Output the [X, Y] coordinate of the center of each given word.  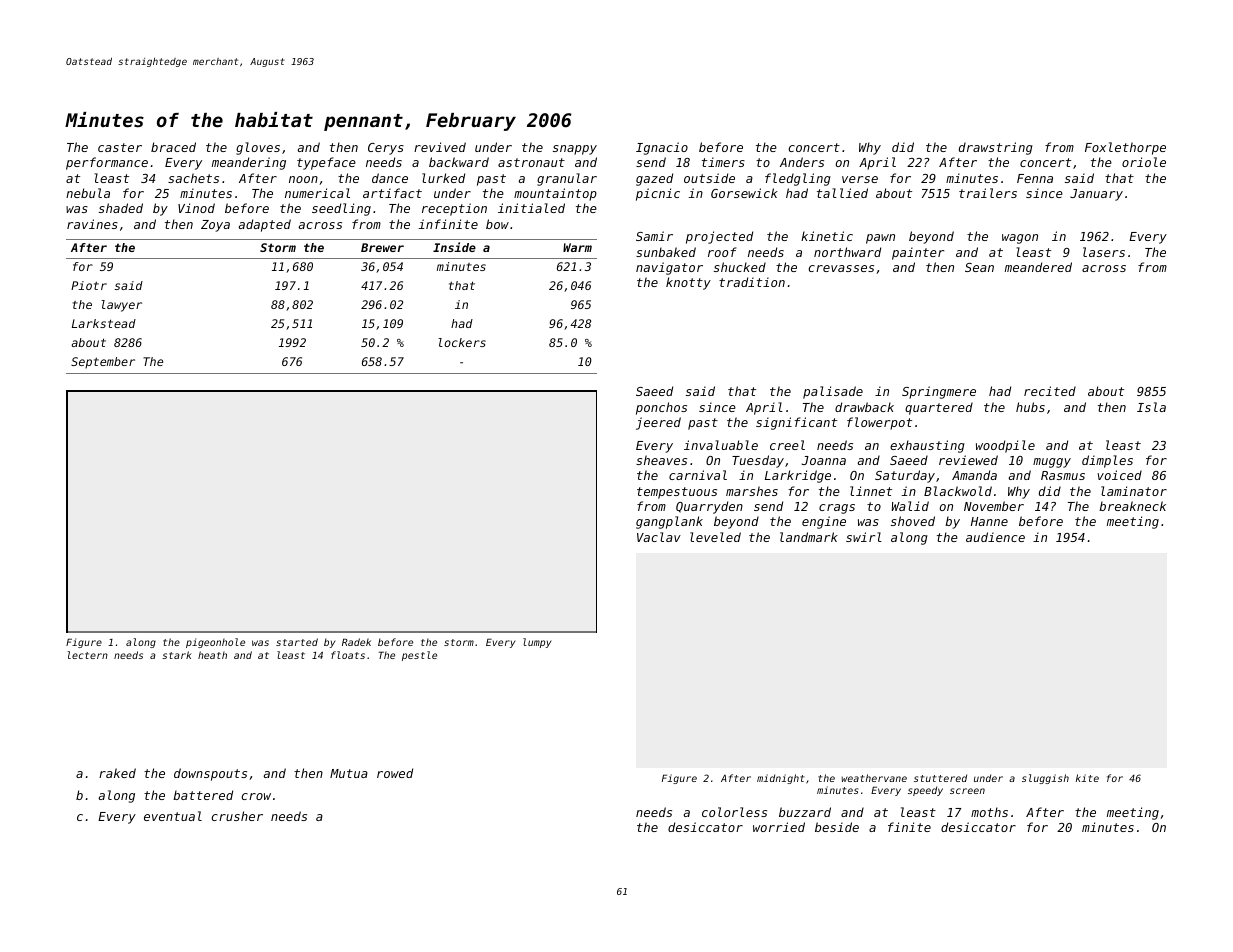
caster [120, 147]
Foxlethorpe [1125, 148]
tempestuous [677, 493]
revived [440, 147]
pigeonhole [215, 643]
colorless [734, 812]
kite [1087, 778]
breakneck [1132, 506]
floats [348, 655]
